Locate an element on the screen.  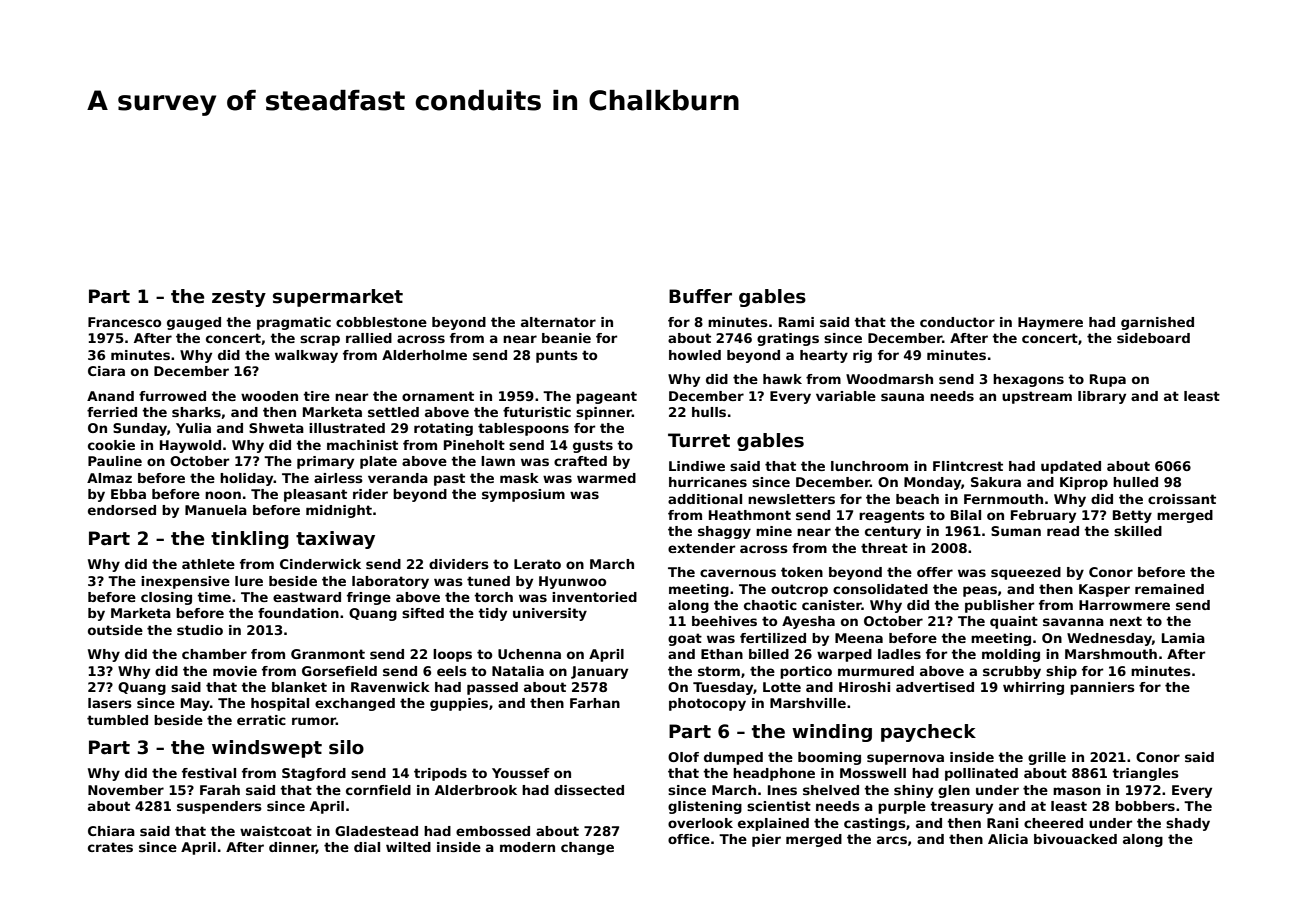
Sakura is located at coordinates (996, 482).
